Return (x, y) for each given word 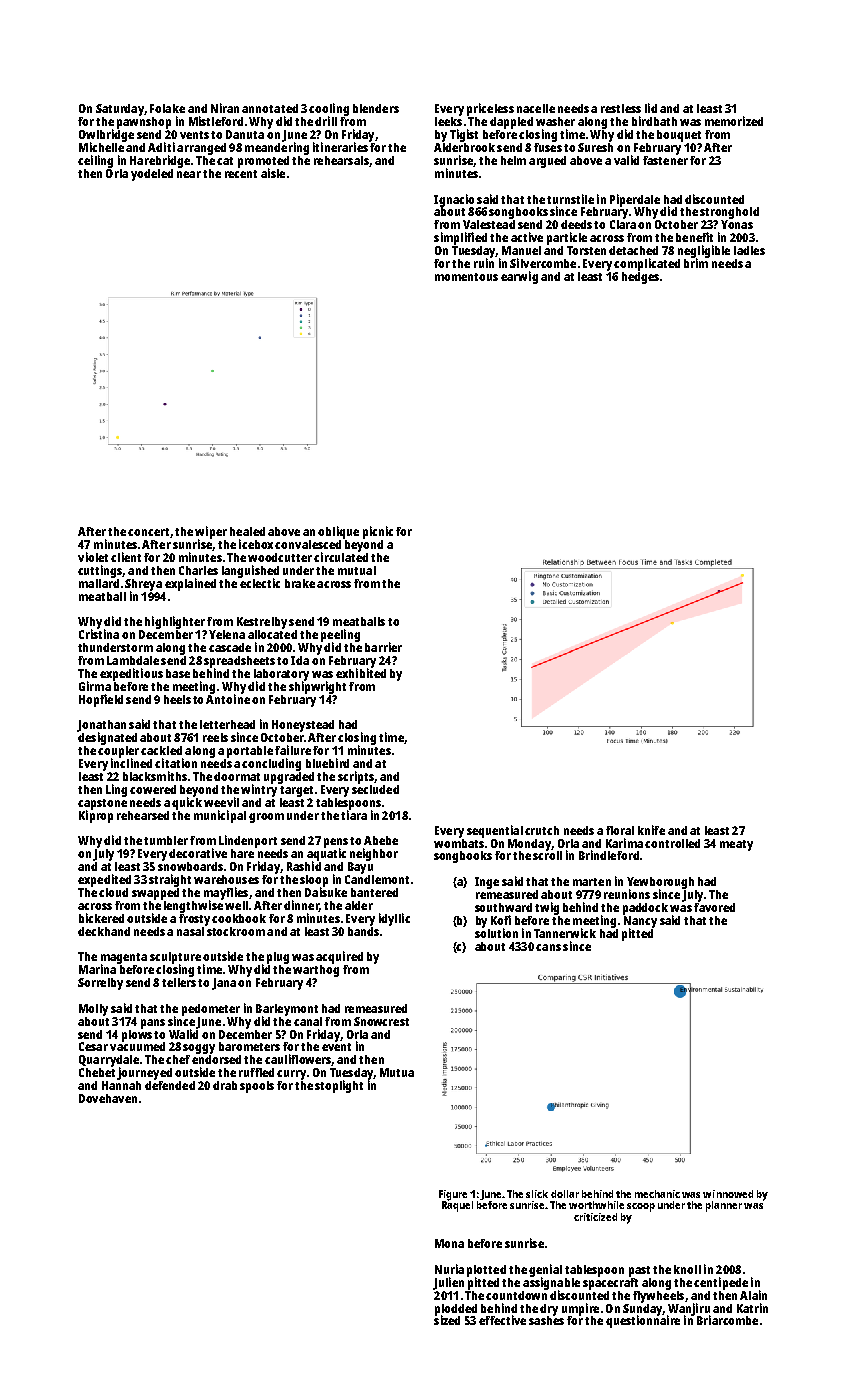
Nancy (640, 922)
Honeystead (303, 726)
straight (170, 880)
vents (194, 135)
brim (696, 263)
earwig (519, 277)
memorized (734, 121)
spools (257, 1087)
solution (496, 933)
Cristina (99, 634)
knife (651, 830)
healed (247, 531)
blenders (376, 108)
